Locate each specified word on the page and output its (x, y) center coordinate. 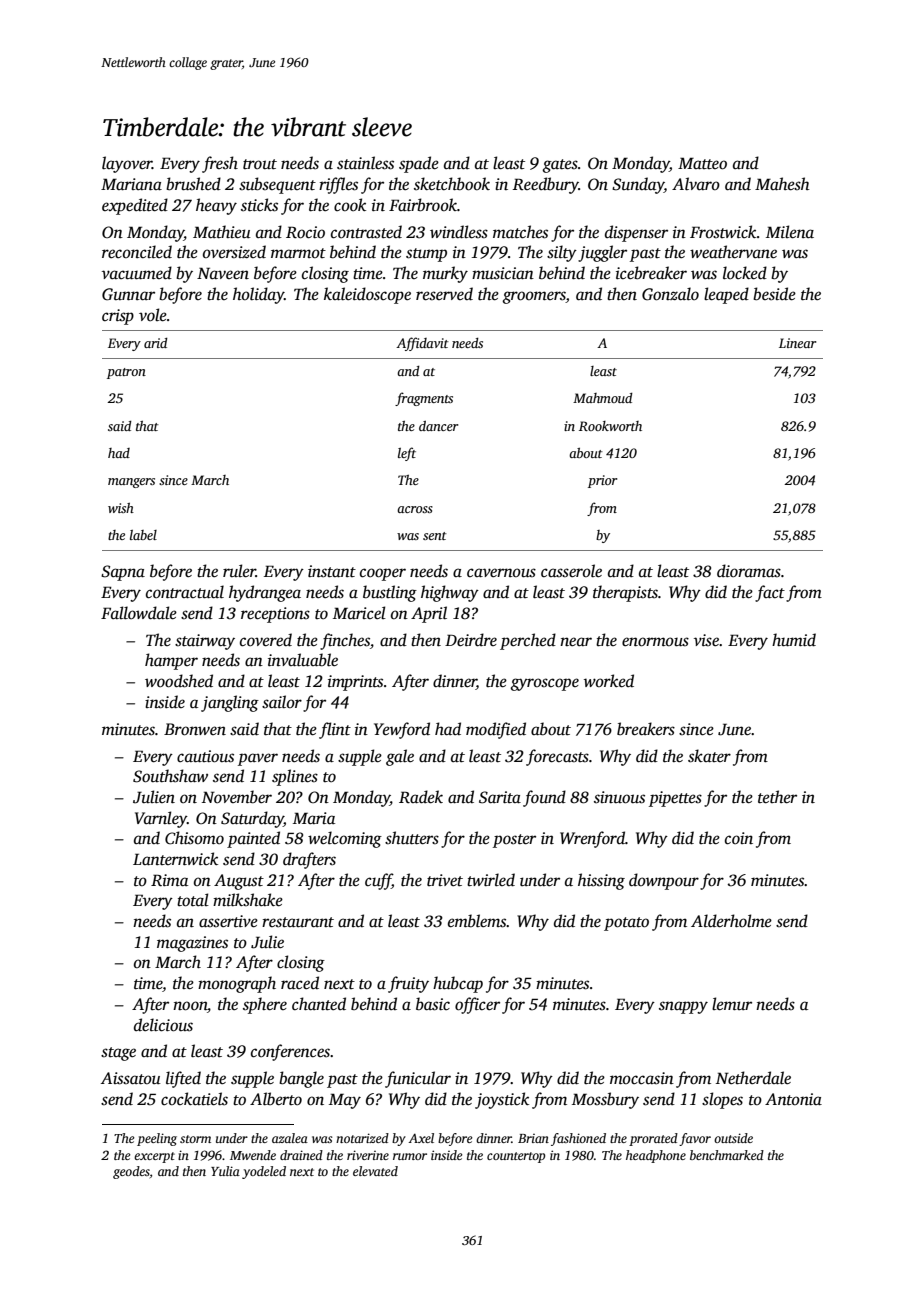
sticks (259, 205)
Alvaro (696, 183)
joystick (502, 1100)
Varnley (161, 819)
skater (709, 756)
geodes (131, 1172)
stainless (365, 163)
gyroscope (544, 684)
